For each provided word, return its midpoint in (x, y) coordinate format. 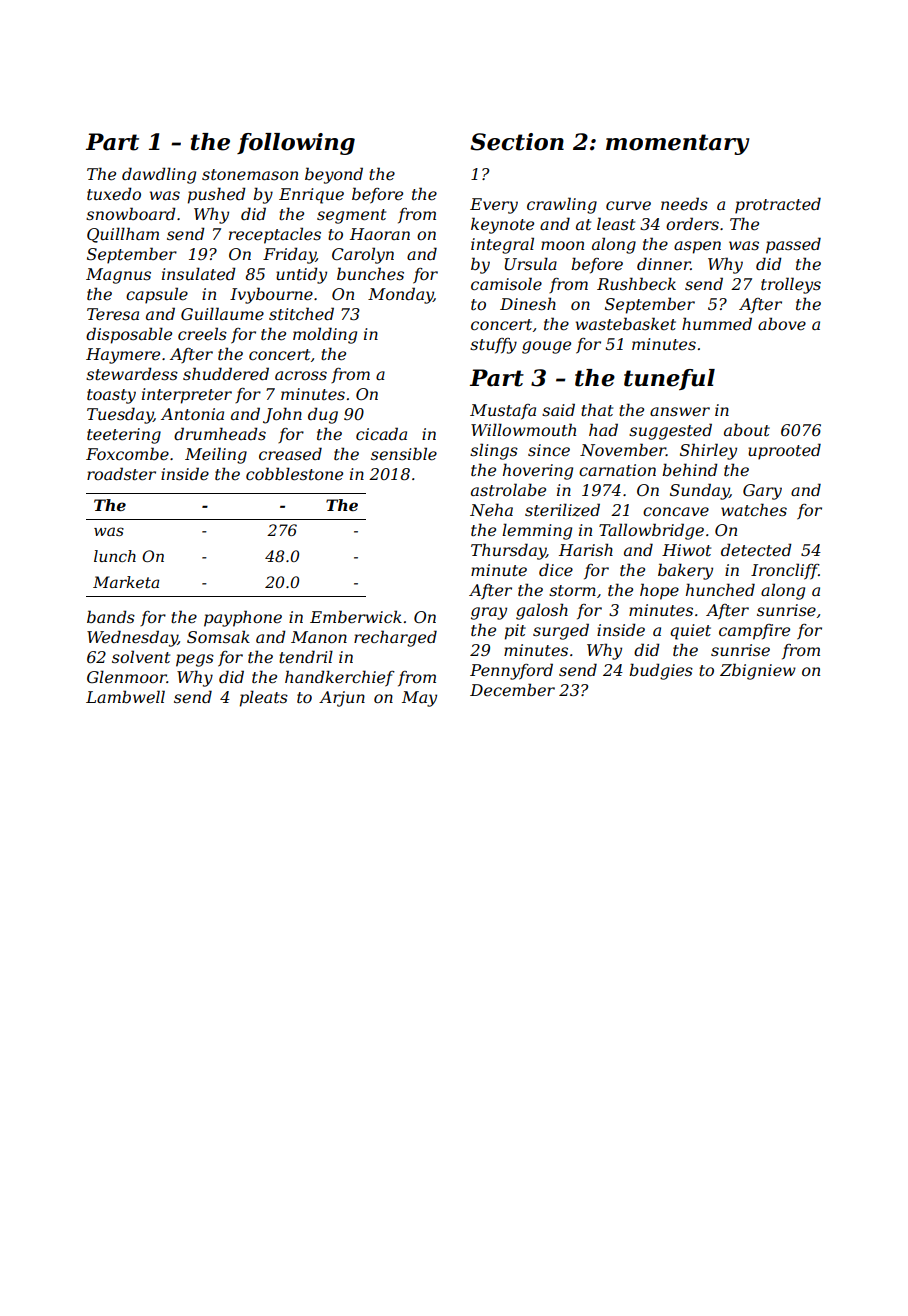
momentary (678, 144)
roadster (121, 473)
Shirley (708, 451)
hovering (538, 471)
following (296, 144)
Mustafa (503, 412)
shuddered (226, 373)
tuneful (669, 379)
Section (517, 142)
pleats (264, 698)
